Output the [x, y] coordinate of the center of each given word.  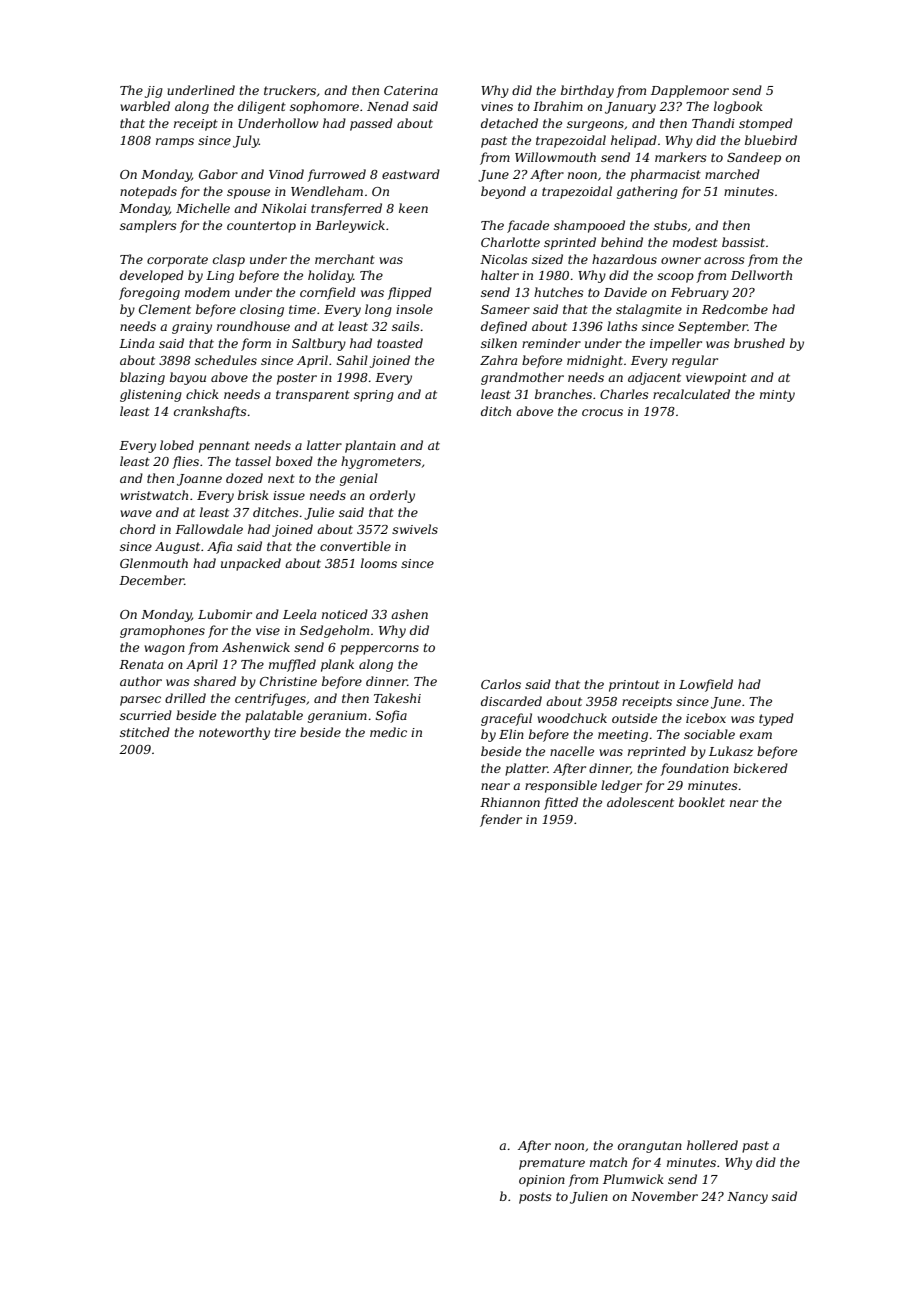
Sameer [505, 309]
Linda [136, 343]
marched [732, 174]
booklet [702, 802]
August [177, 548]
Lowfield [706, 685]
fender [501, 820]
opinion [542, 1181]
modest [695, 242]
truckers [290, 90]
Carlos [501, 684]
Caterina [411, 90]
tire [285, 732]
